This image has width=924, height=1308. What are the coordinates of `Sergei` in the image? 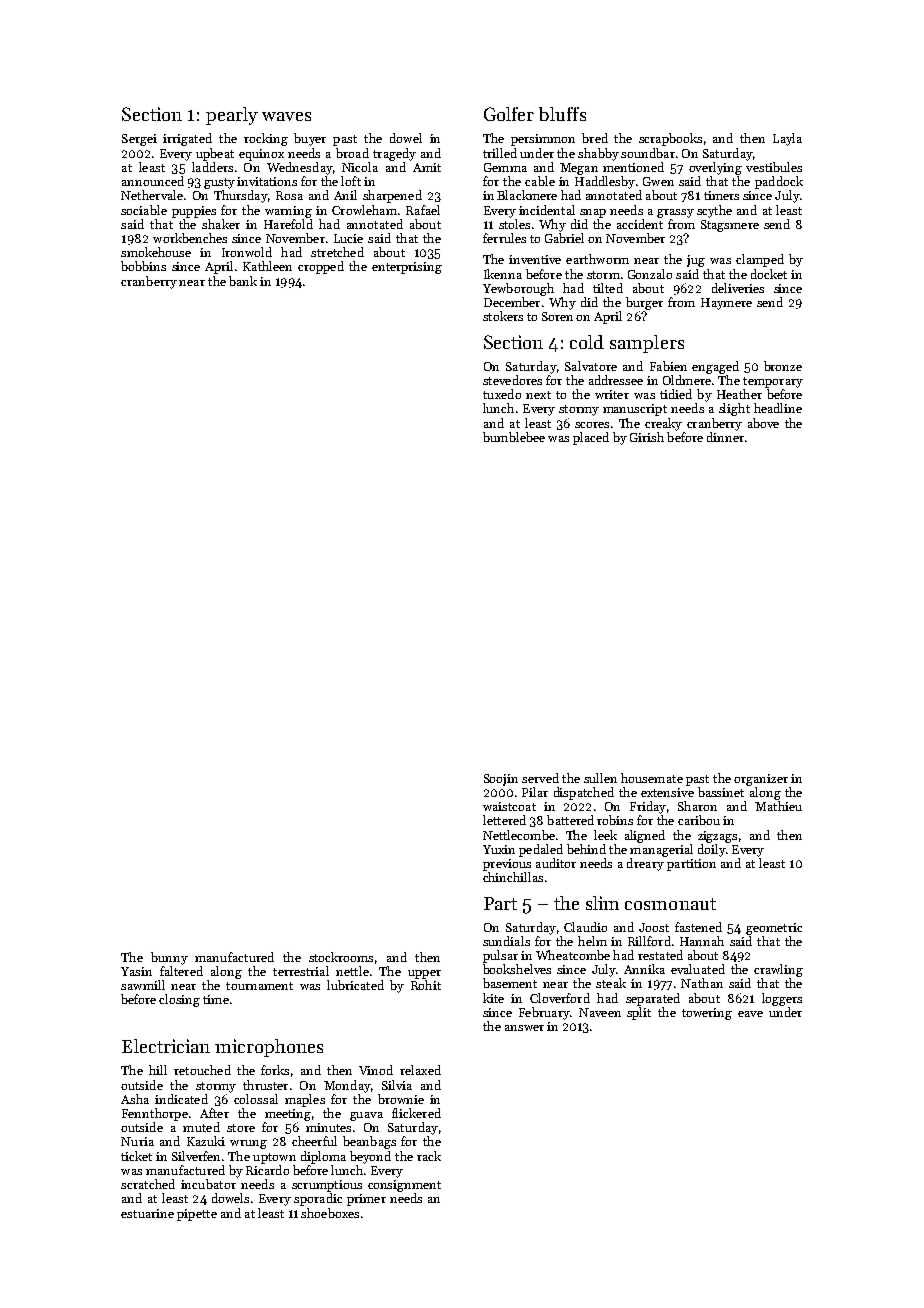 It's located at (139, 140).
